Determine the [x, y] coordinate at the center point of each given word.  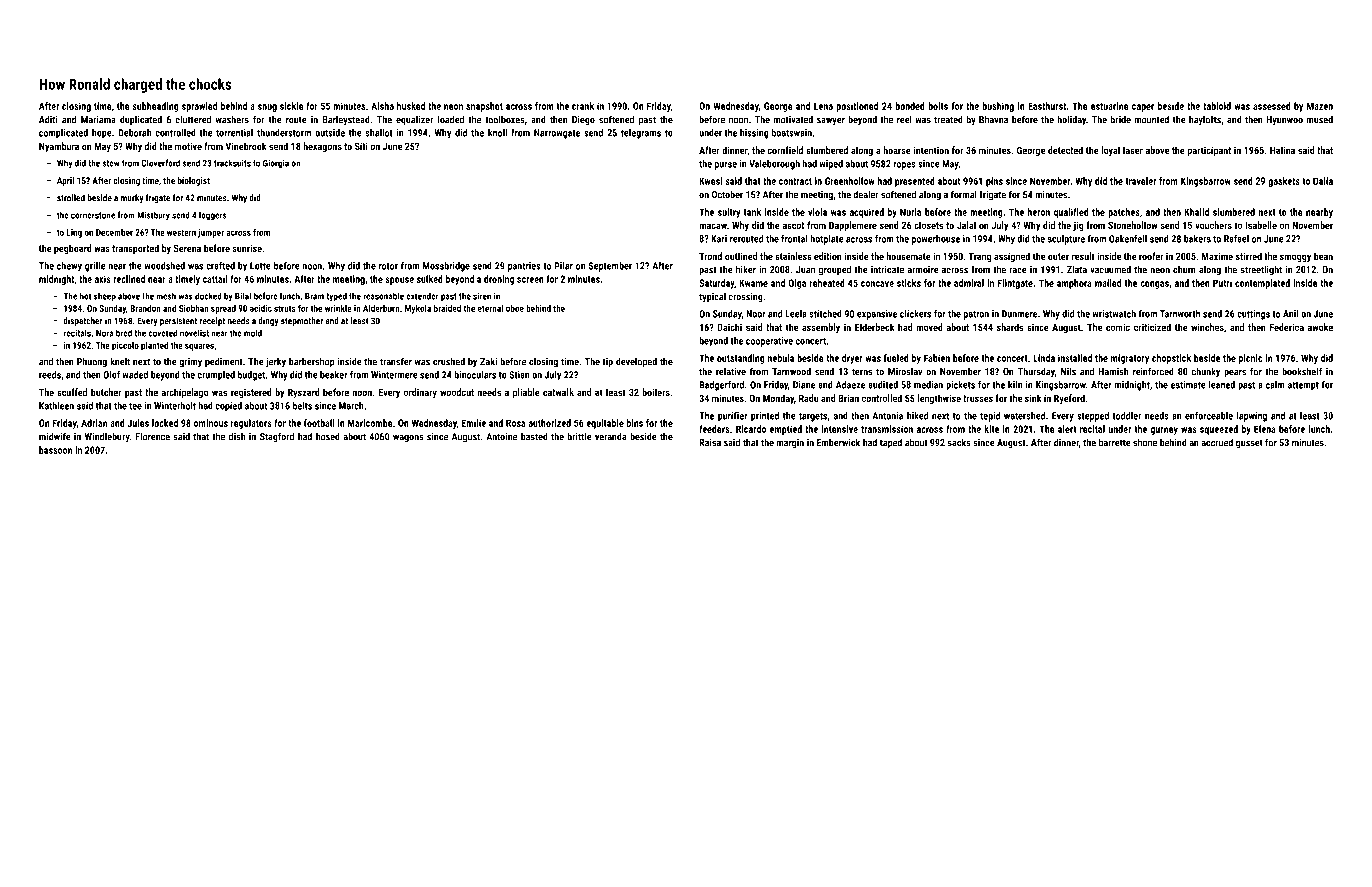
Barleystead [346, 120]
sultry [729, 213]
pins [994, 182]
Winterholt [175, 406]
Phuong [92, 362]
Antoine [501, 437]
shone [1145, 442]
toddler [1127, 416]
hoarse [897, 150]
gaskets [1284, 182]
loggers [213, 216]
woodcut [457, 392]
